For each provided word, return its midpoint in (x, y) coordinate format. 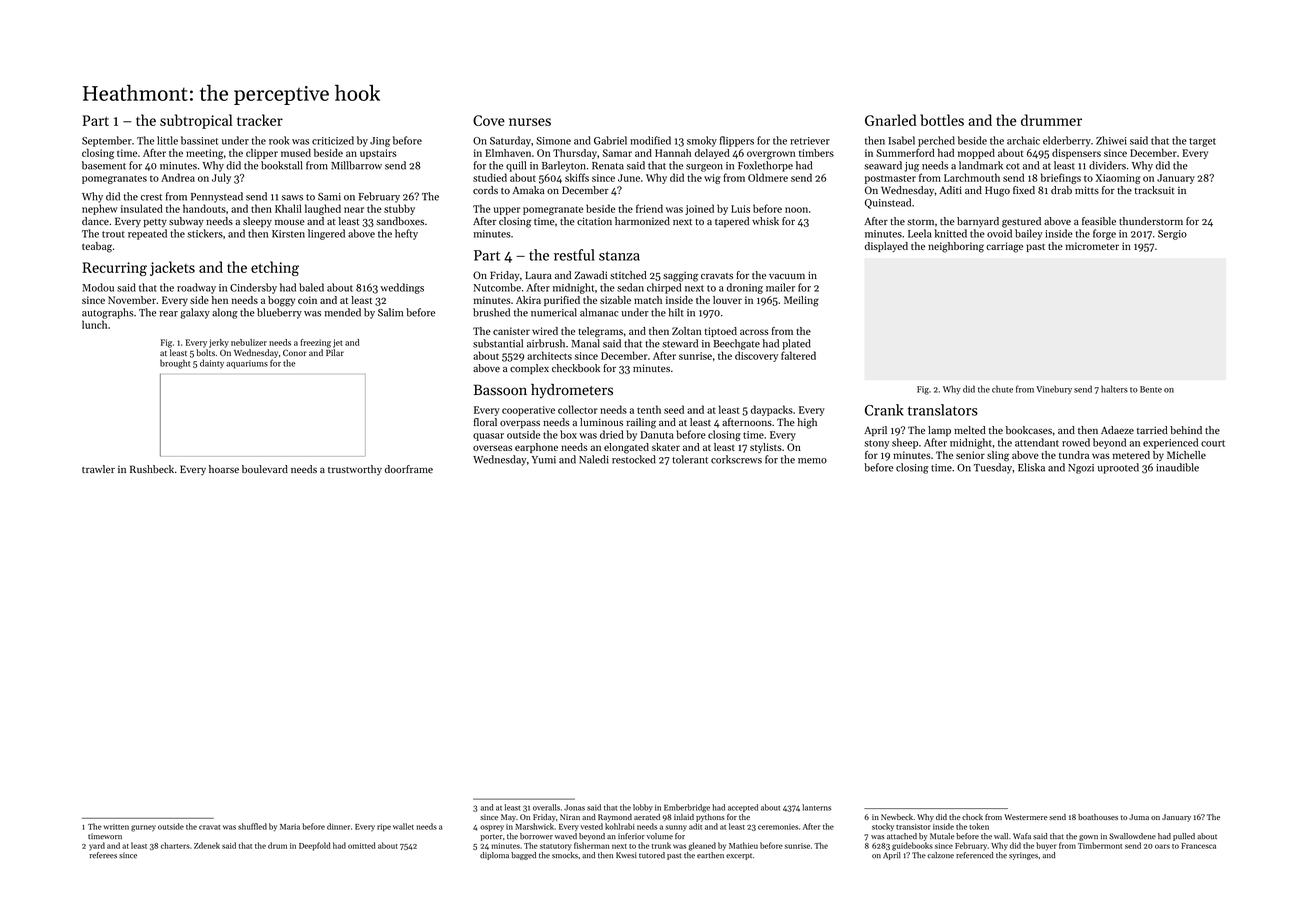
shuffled (252, 826)
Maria (290, 827)
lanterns (816, 807)
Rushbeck (152, 469)
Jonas (574, 808)
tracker (260, 120)
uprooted (1118, 468)
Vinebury (1054, 390)
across (754, 332)
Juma (1139, 817)
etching (275, 268)
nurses (530, 122)
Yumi (544, 460)
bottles (942, 120)
